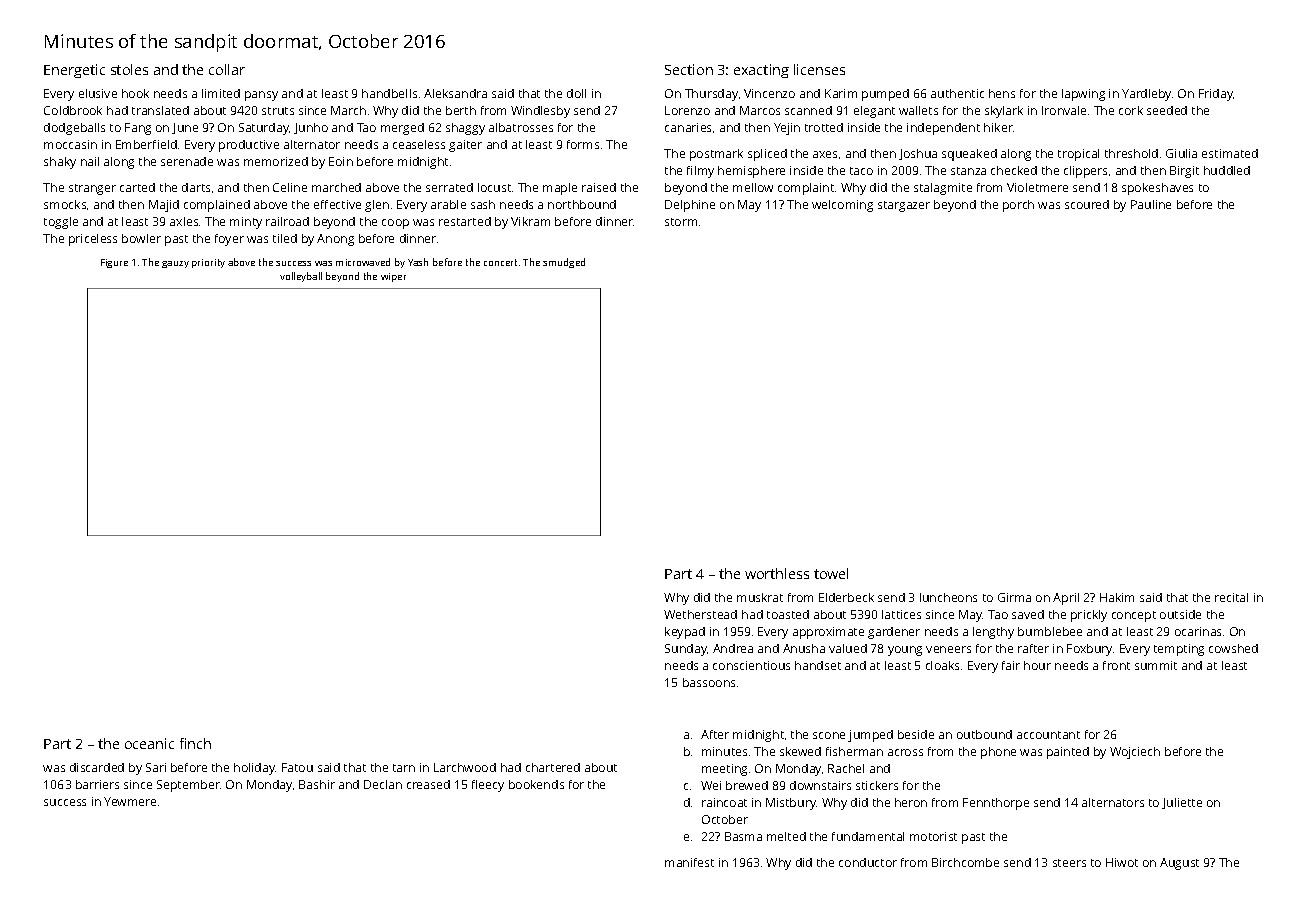 The height and width of the screenshot is (924, 1308). I want to click on worthless, so click(777, 573).
